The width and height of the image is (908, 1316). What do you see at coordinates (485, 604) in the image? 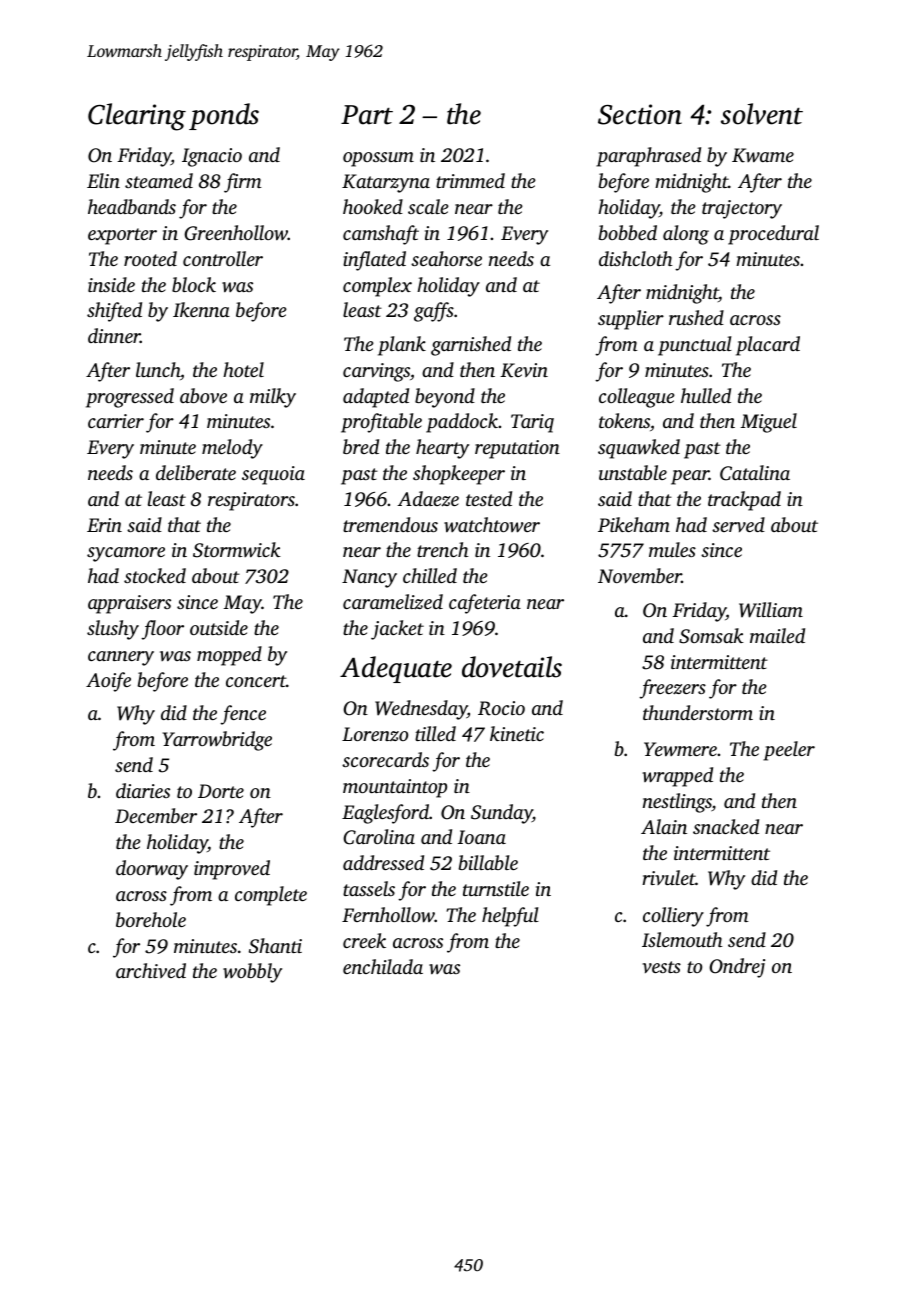
I see `cafeteria` at bounding box center [485, 604].
